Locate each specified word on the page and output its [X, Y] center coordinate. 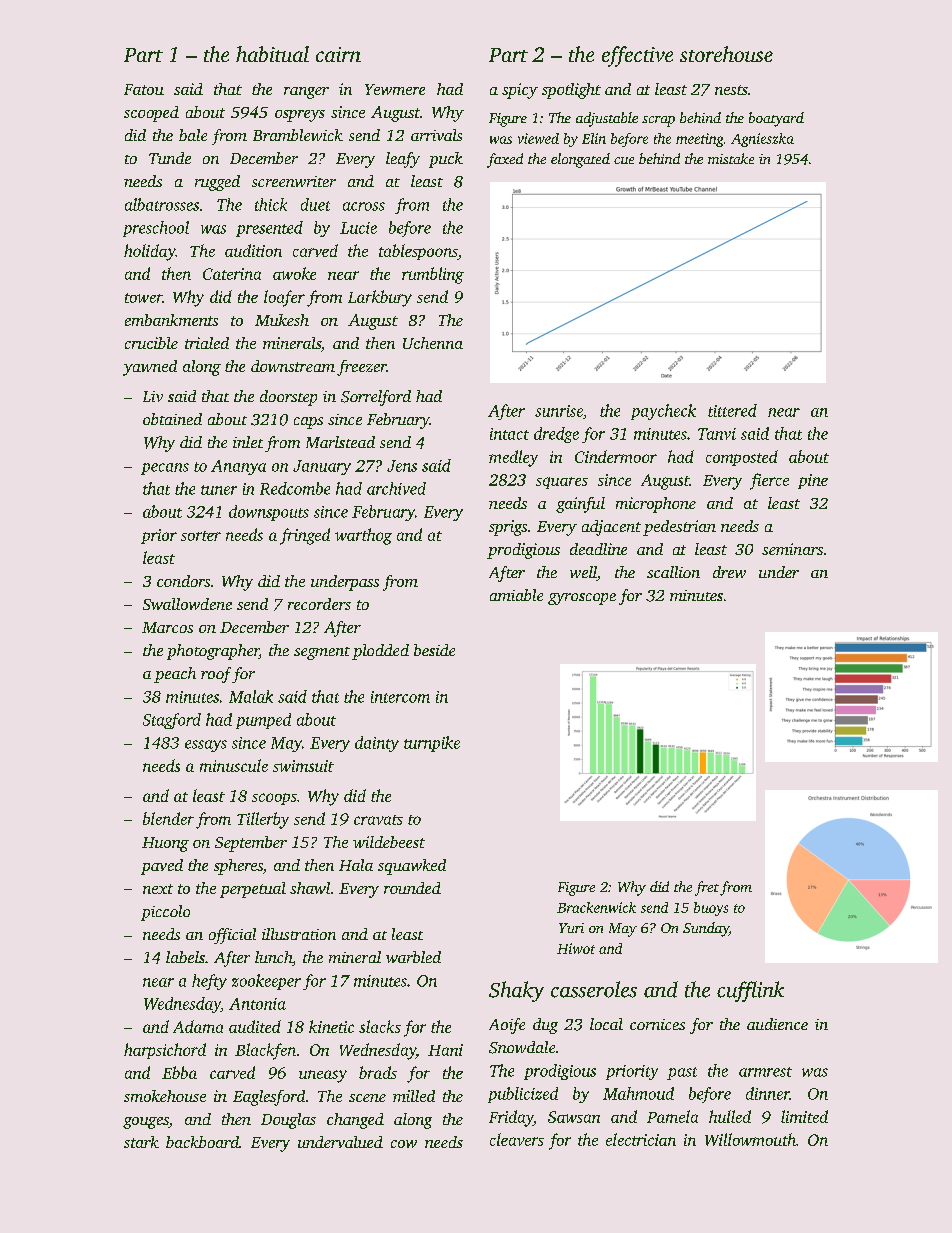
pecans [165, 469]
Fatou [144, 89]
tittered [732, 410]
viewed [538, 138]
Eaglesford [269, 1098]
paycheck [663, 412]
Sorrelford [376, 398]
